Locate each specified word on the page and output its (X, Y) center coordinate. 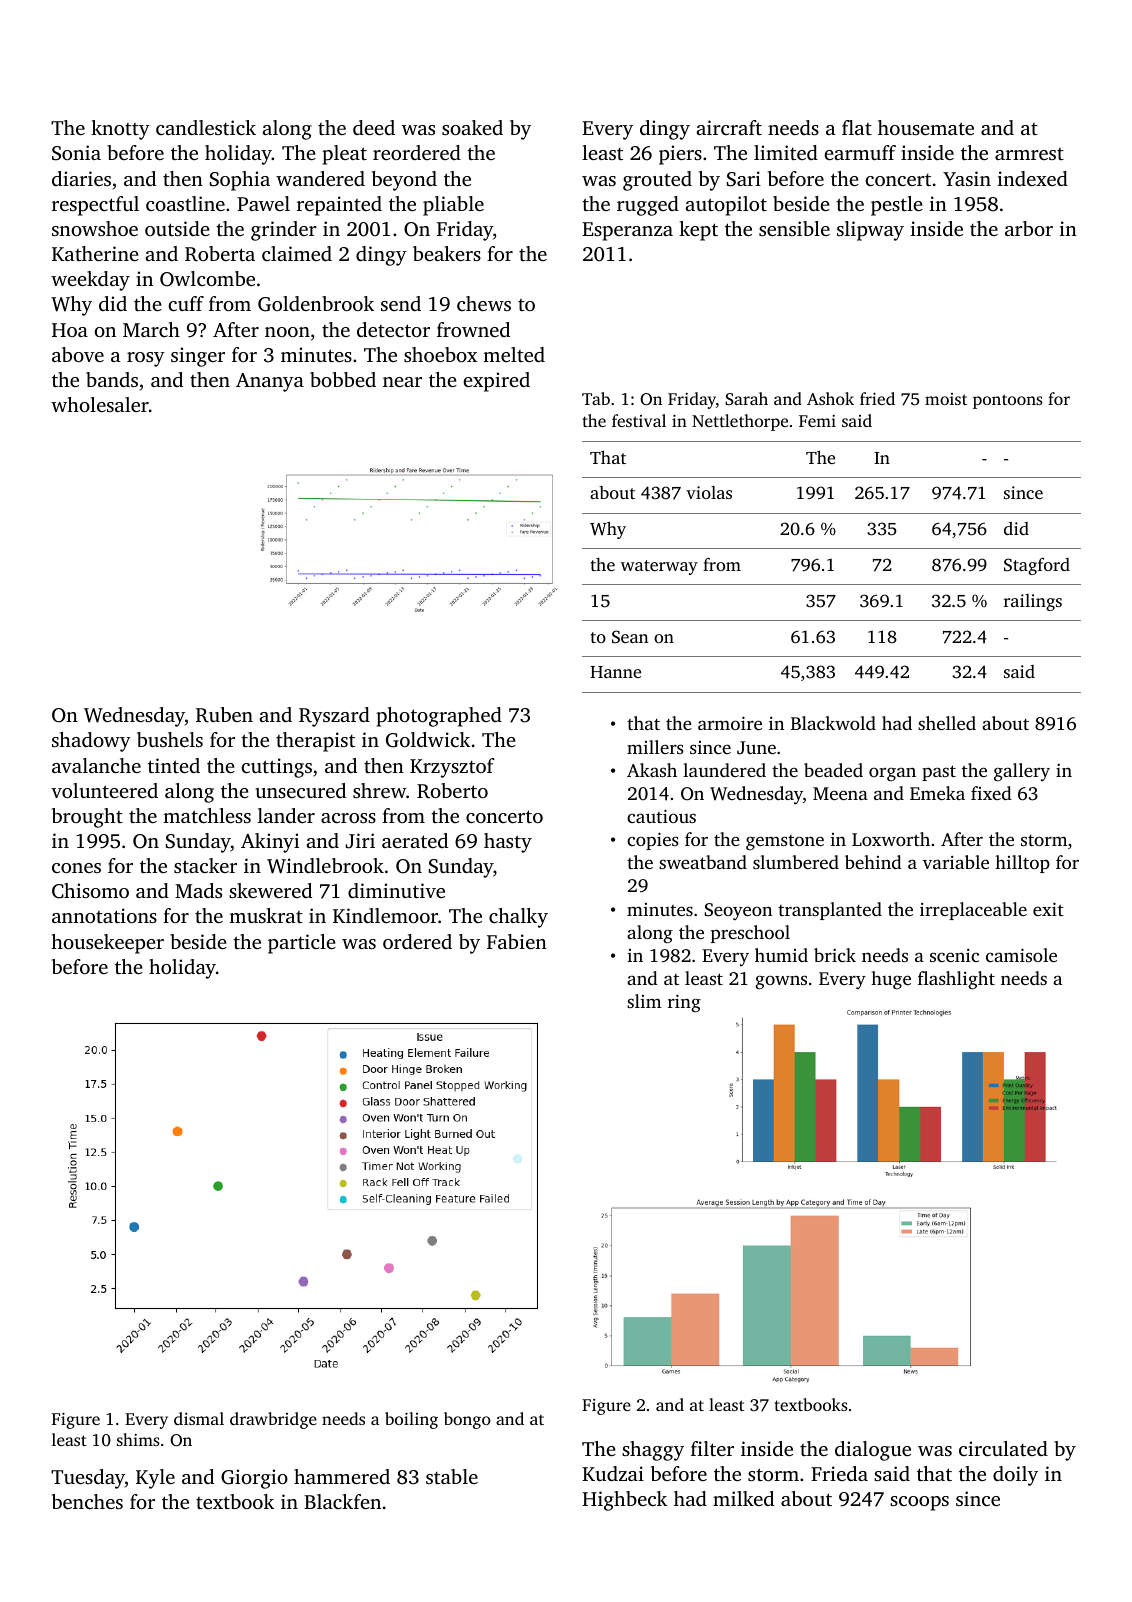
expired (496, 382)
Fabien (517, 941)
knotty (120, 130)
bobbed (343, 379)
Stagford (1037, 566)
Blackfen (342, 1501)
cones (76, 868)
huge (891, 980)
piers (680, 155)
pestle (897, 206)
